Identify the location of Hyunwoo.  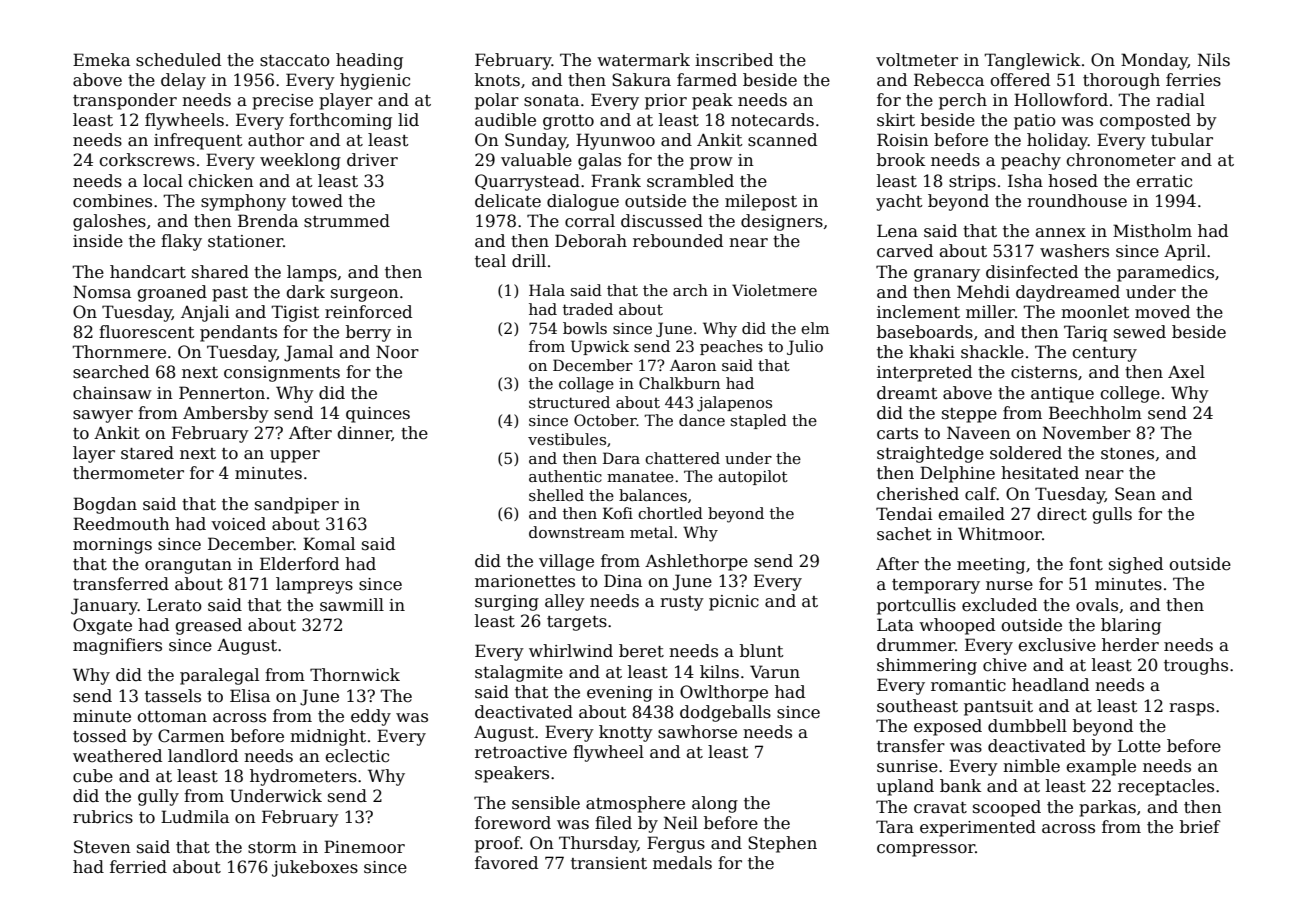
(615, 141).
